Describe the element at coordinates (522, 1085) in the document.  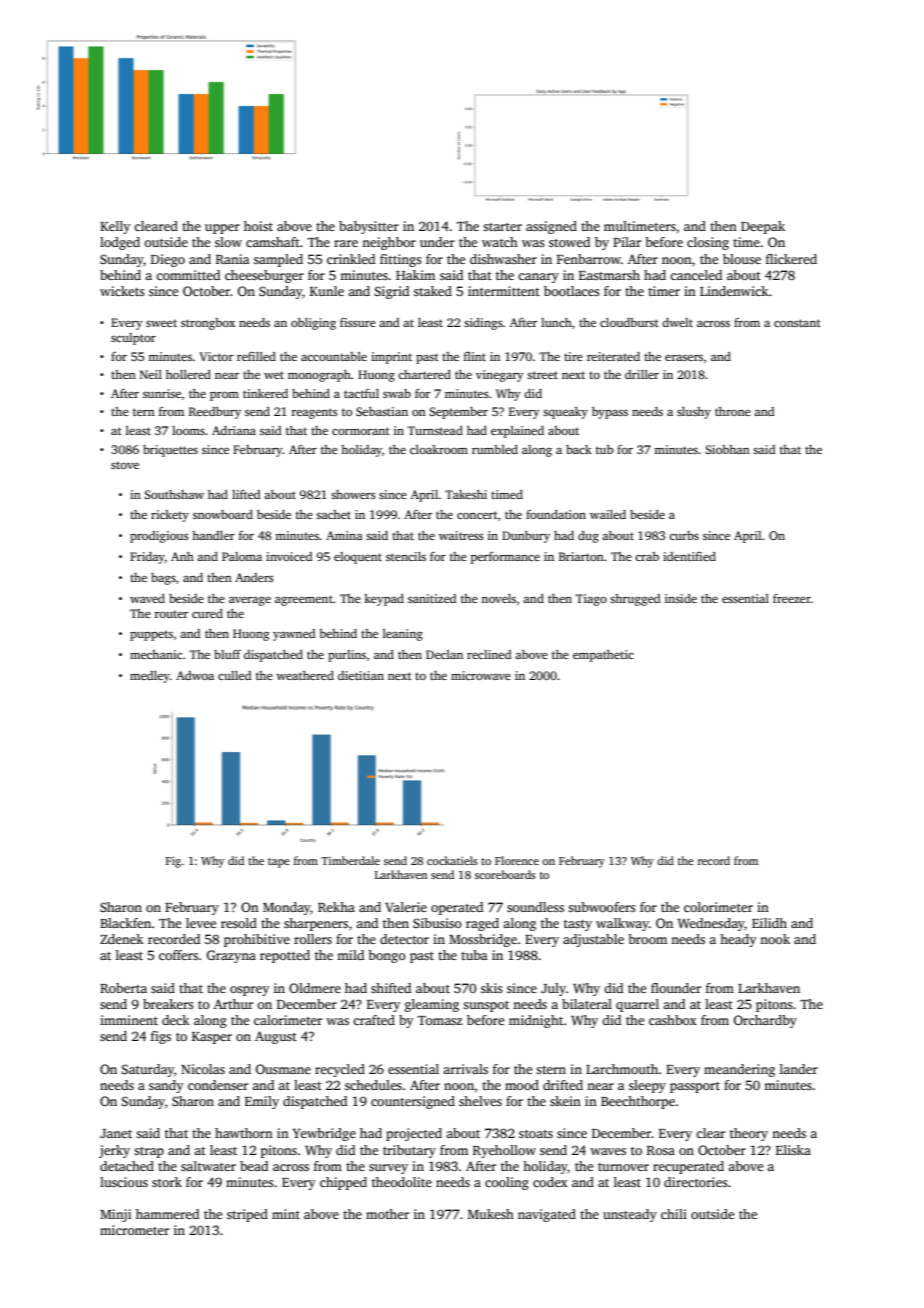
I see `mood` at that location.
